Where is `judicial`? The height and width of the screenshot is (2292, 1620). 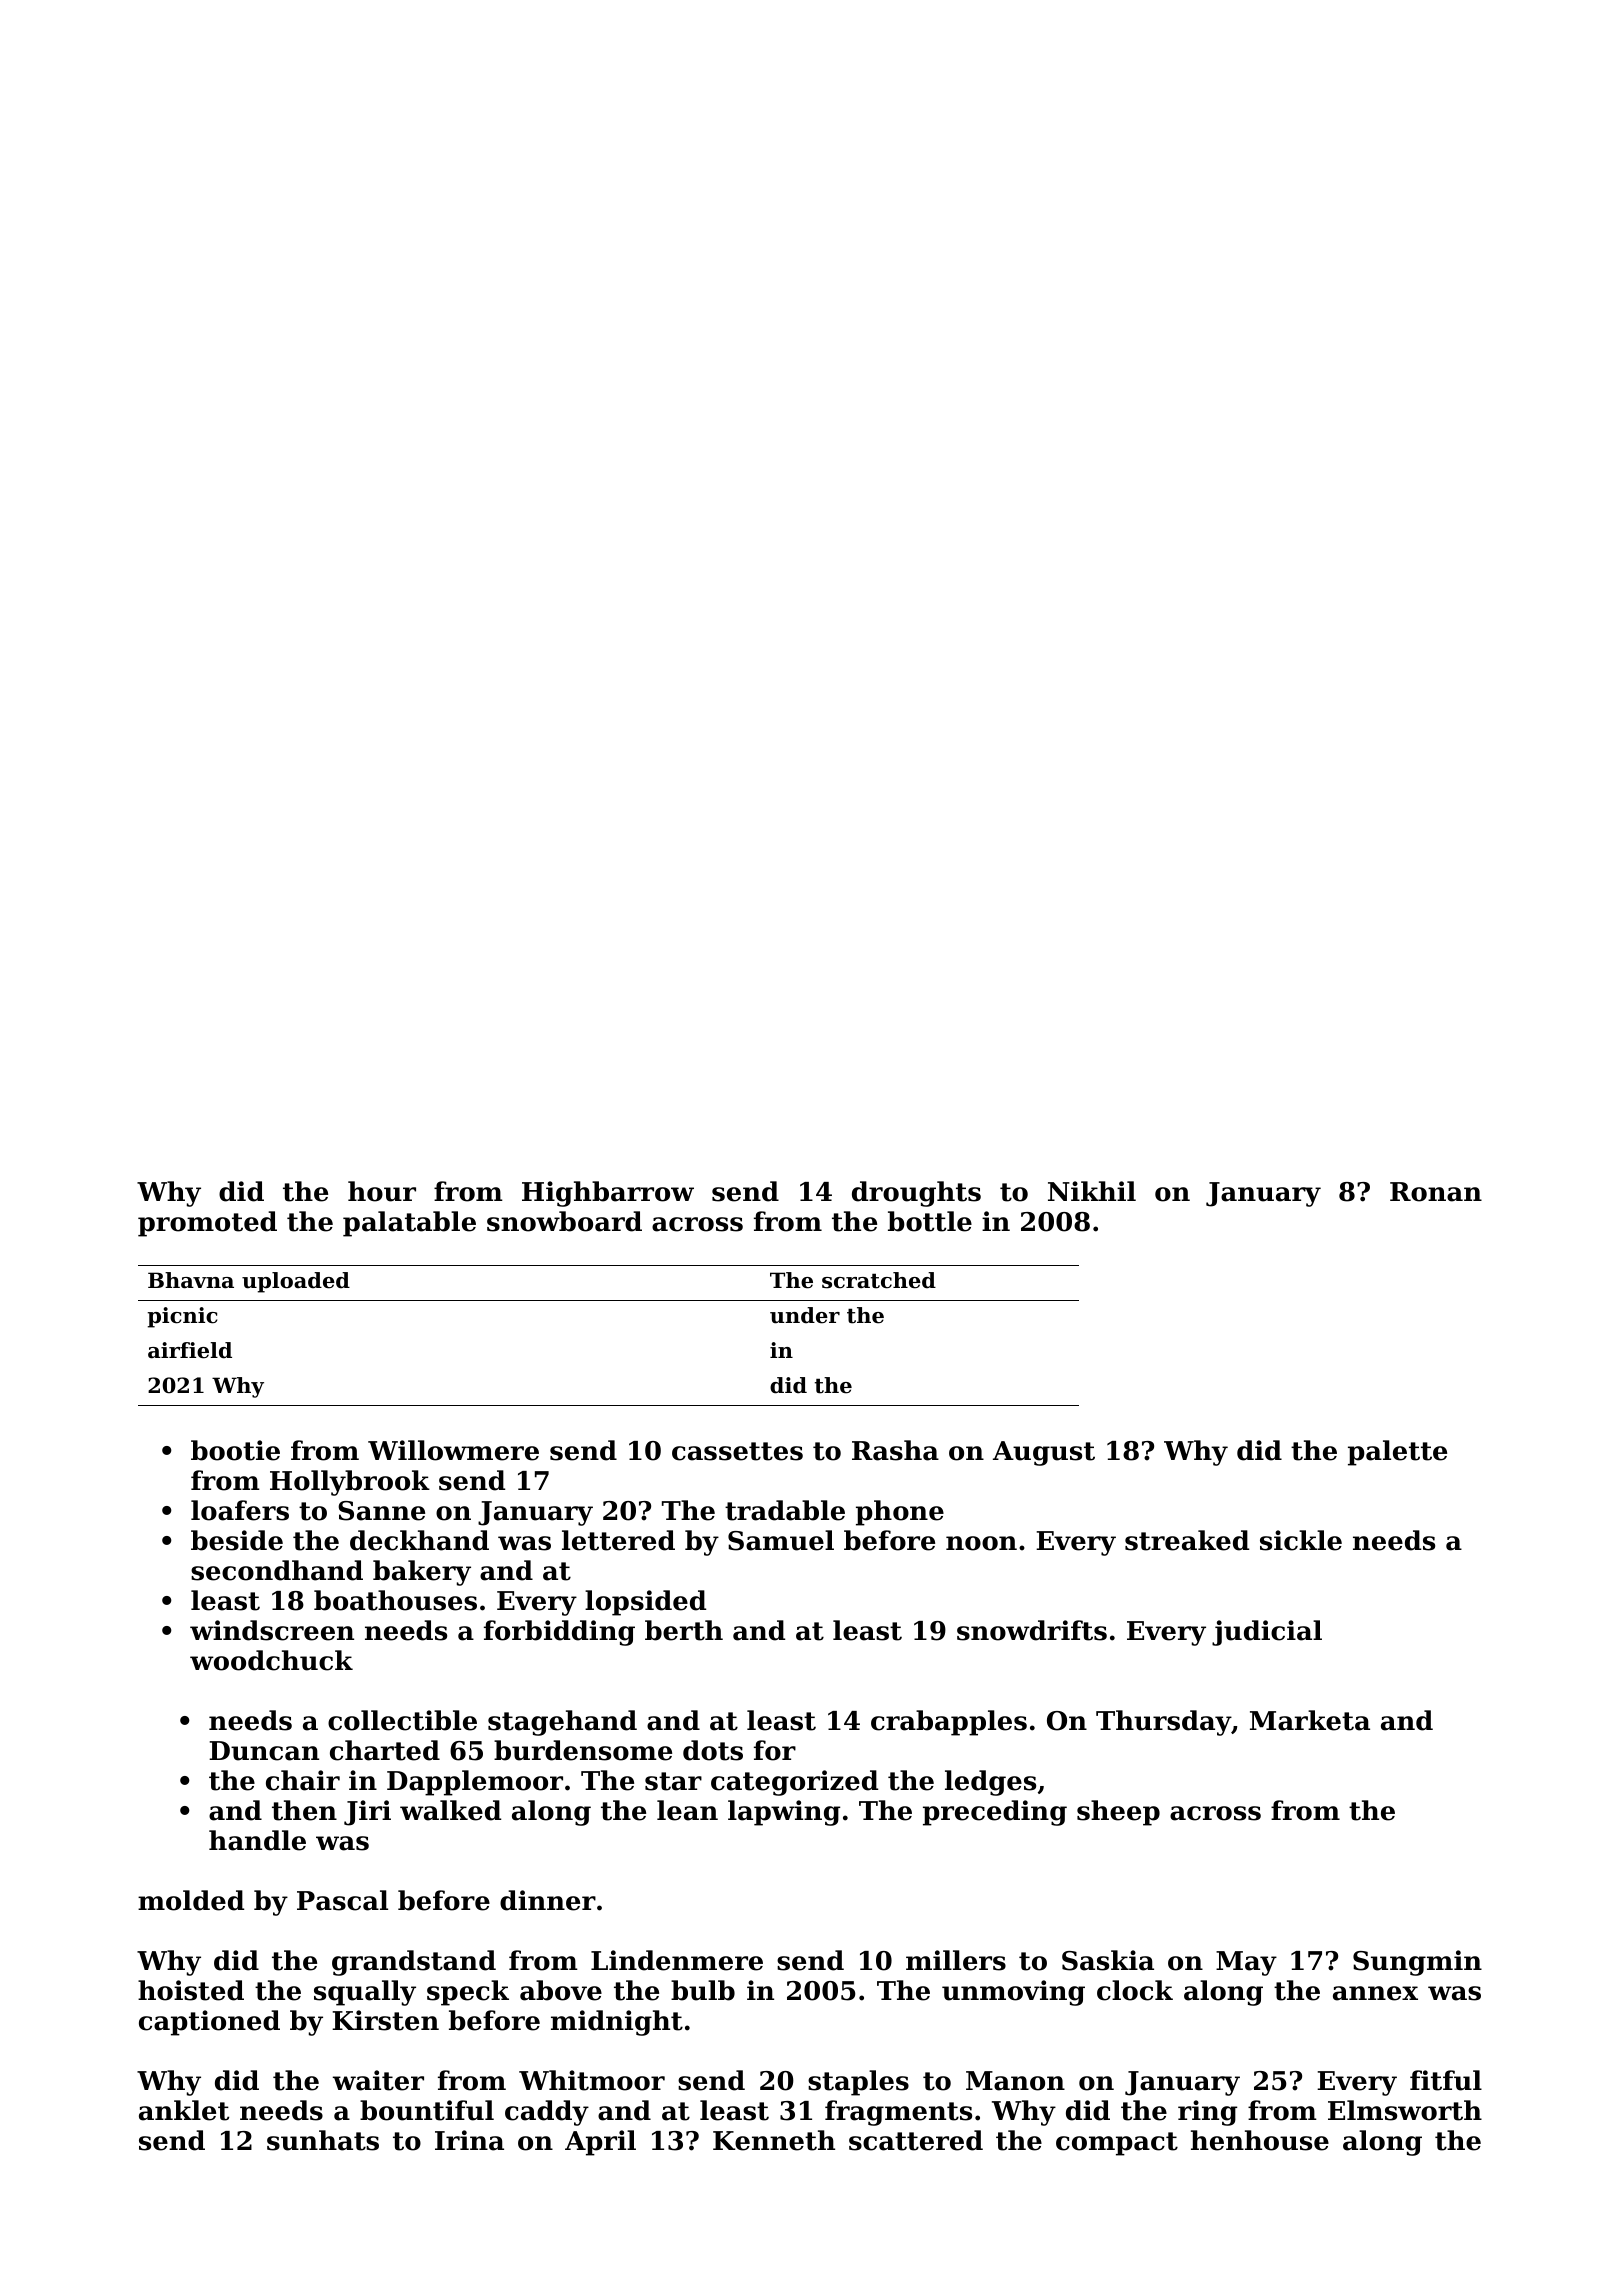
judicial is located at coordinates (1267, 1633).
